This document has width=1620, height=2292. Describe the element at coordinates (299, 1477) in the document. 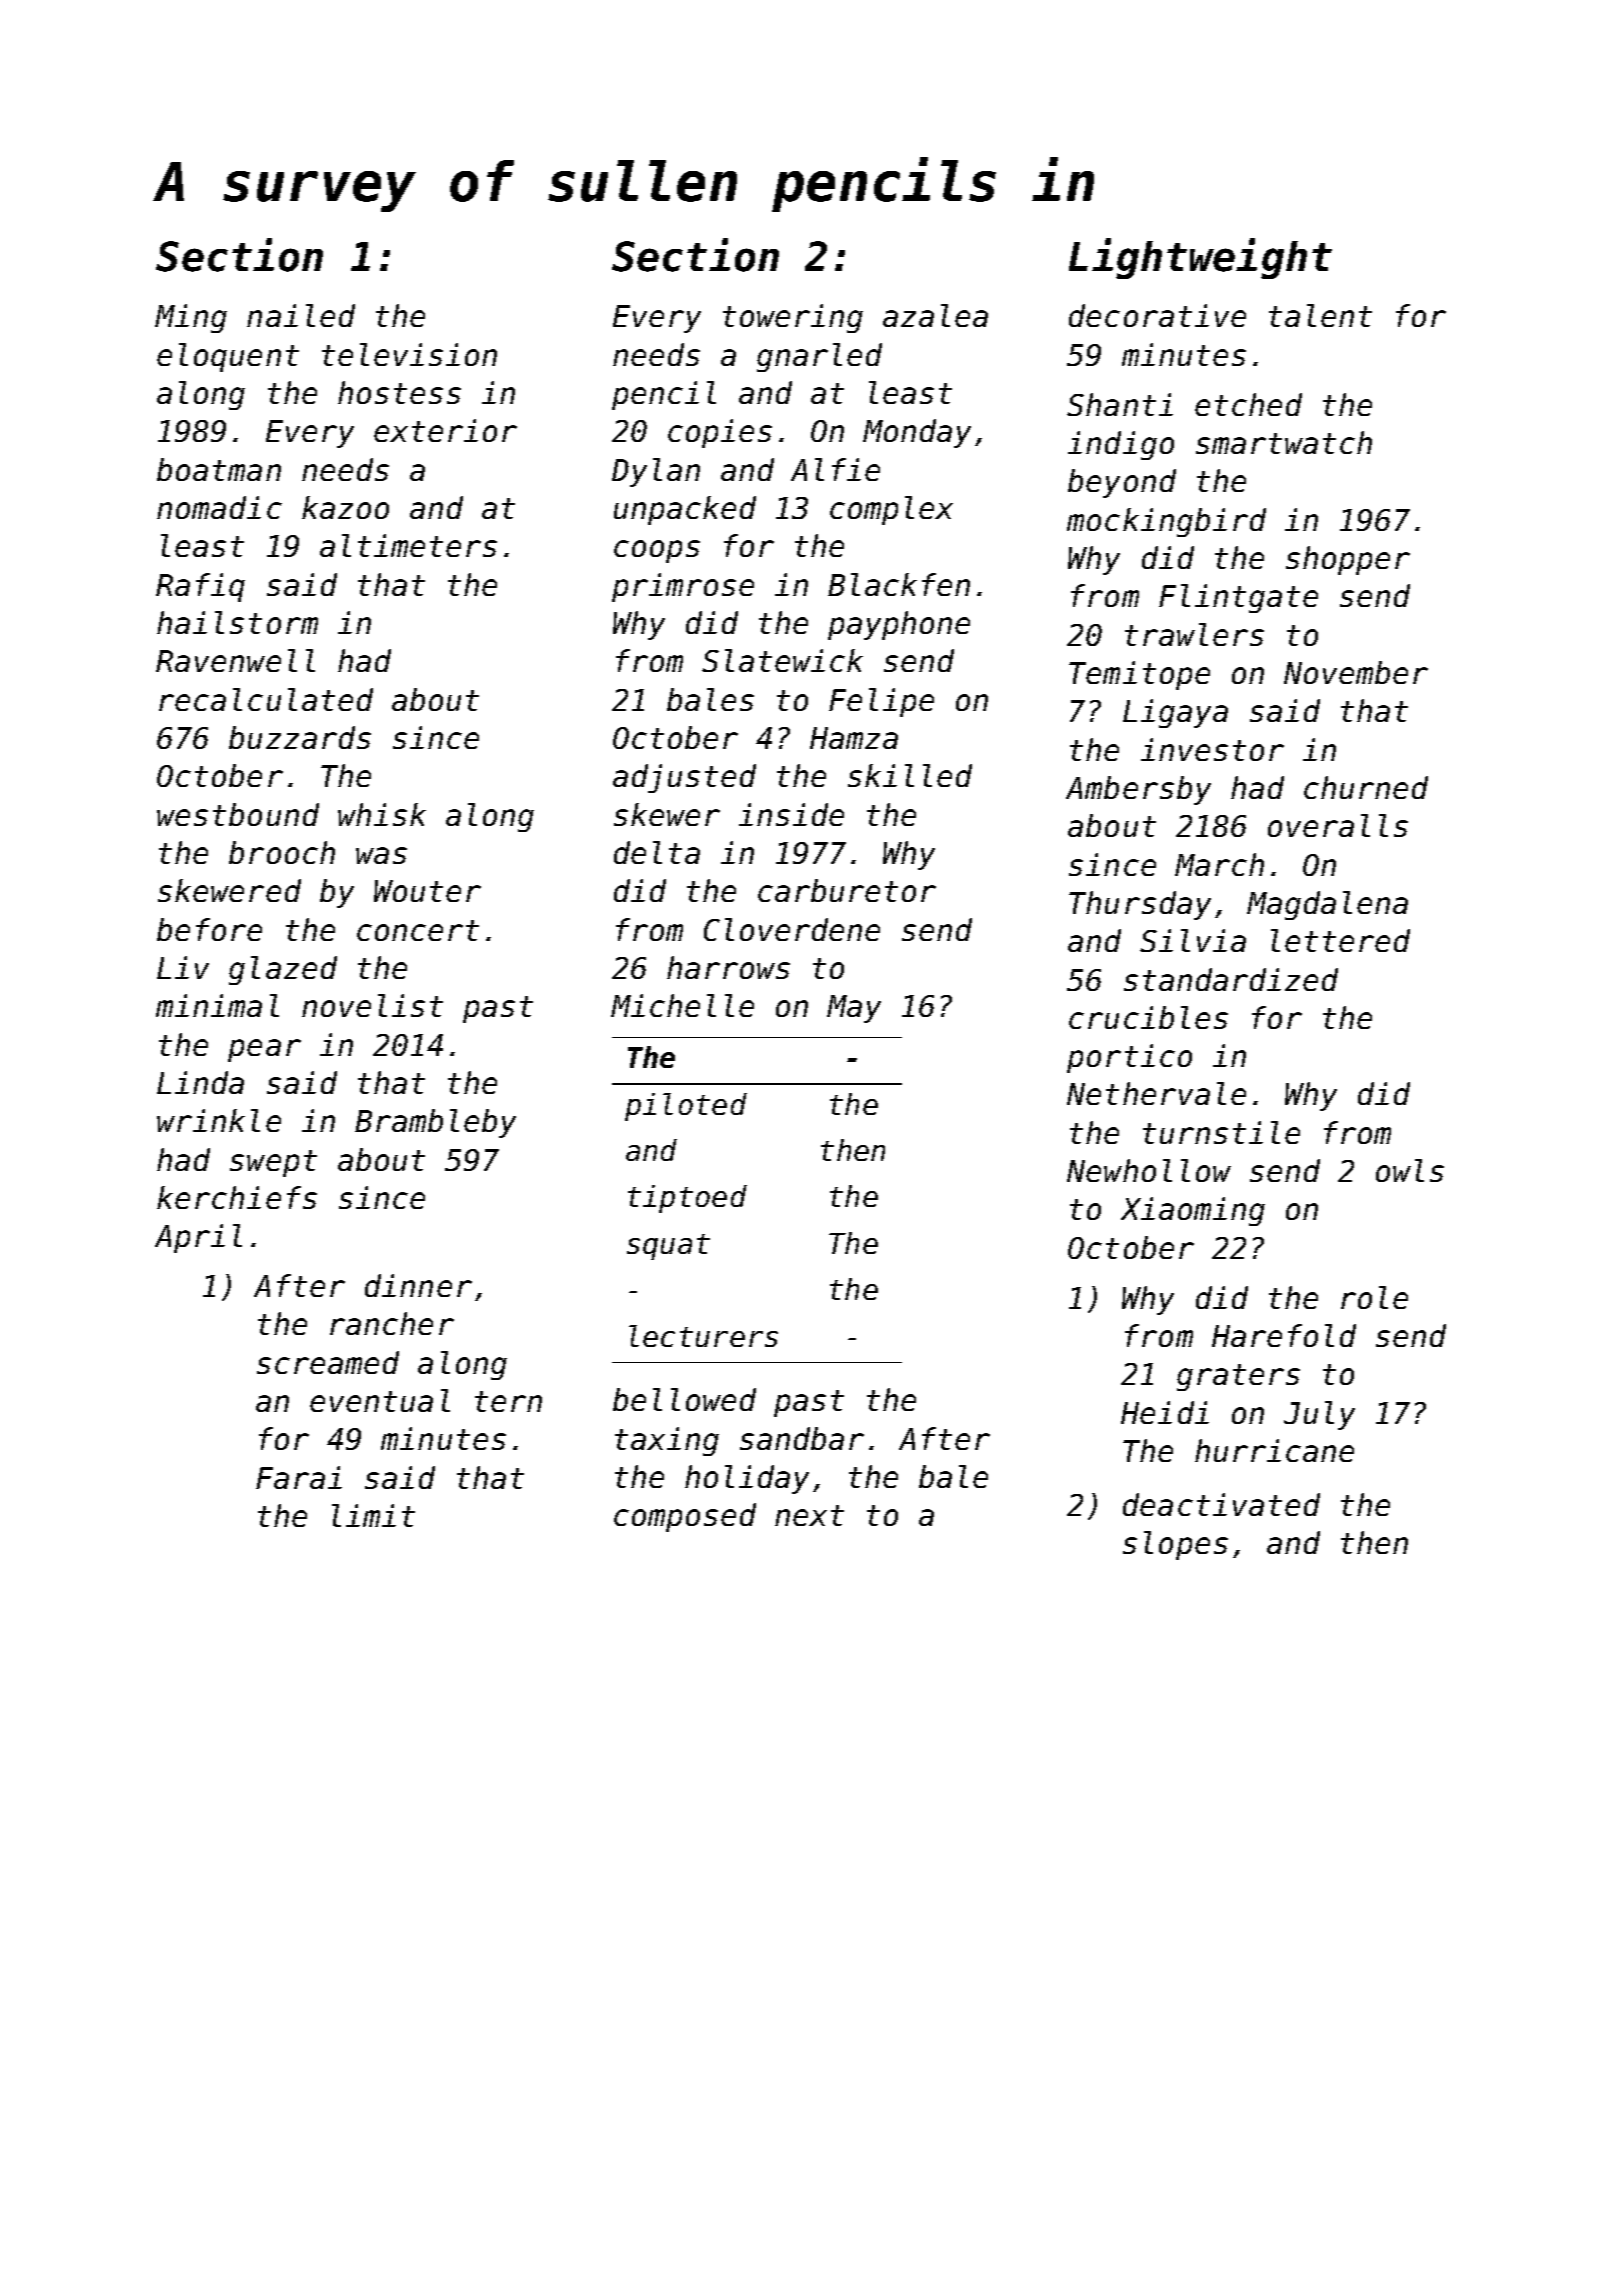

I see `Farai` at that location.
